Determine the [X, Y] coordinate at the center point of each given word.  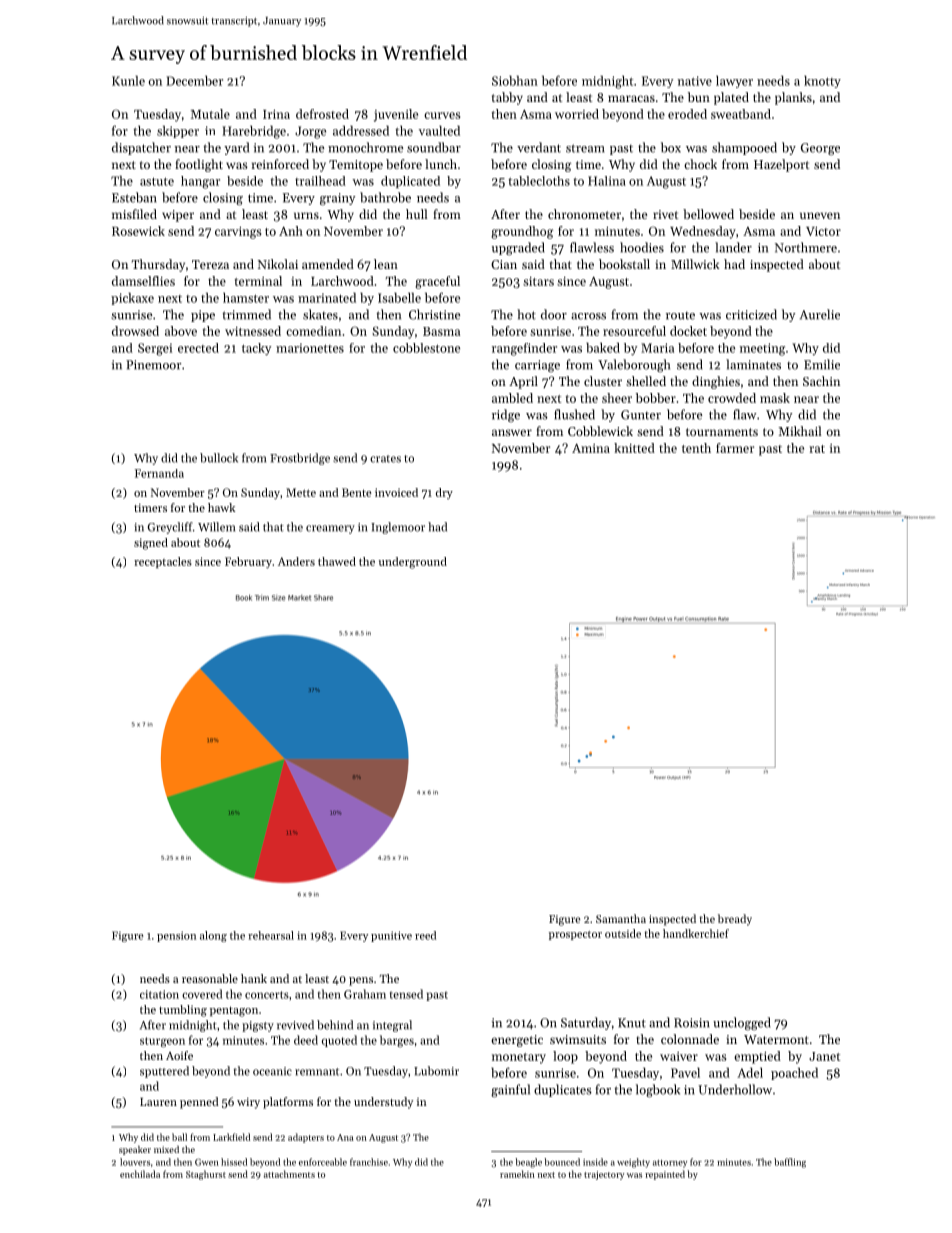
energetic [517, 1041]
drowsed [135, 331]
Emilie [822, 364]
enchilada [140, 1174]
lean [386, 264]
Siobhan [515, 81]
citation [159, 994]
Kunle [128, 81]
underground [413, 563]
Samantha [621, 918]
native [695, 81]
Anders [296, 561]
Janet [824, 1056]
